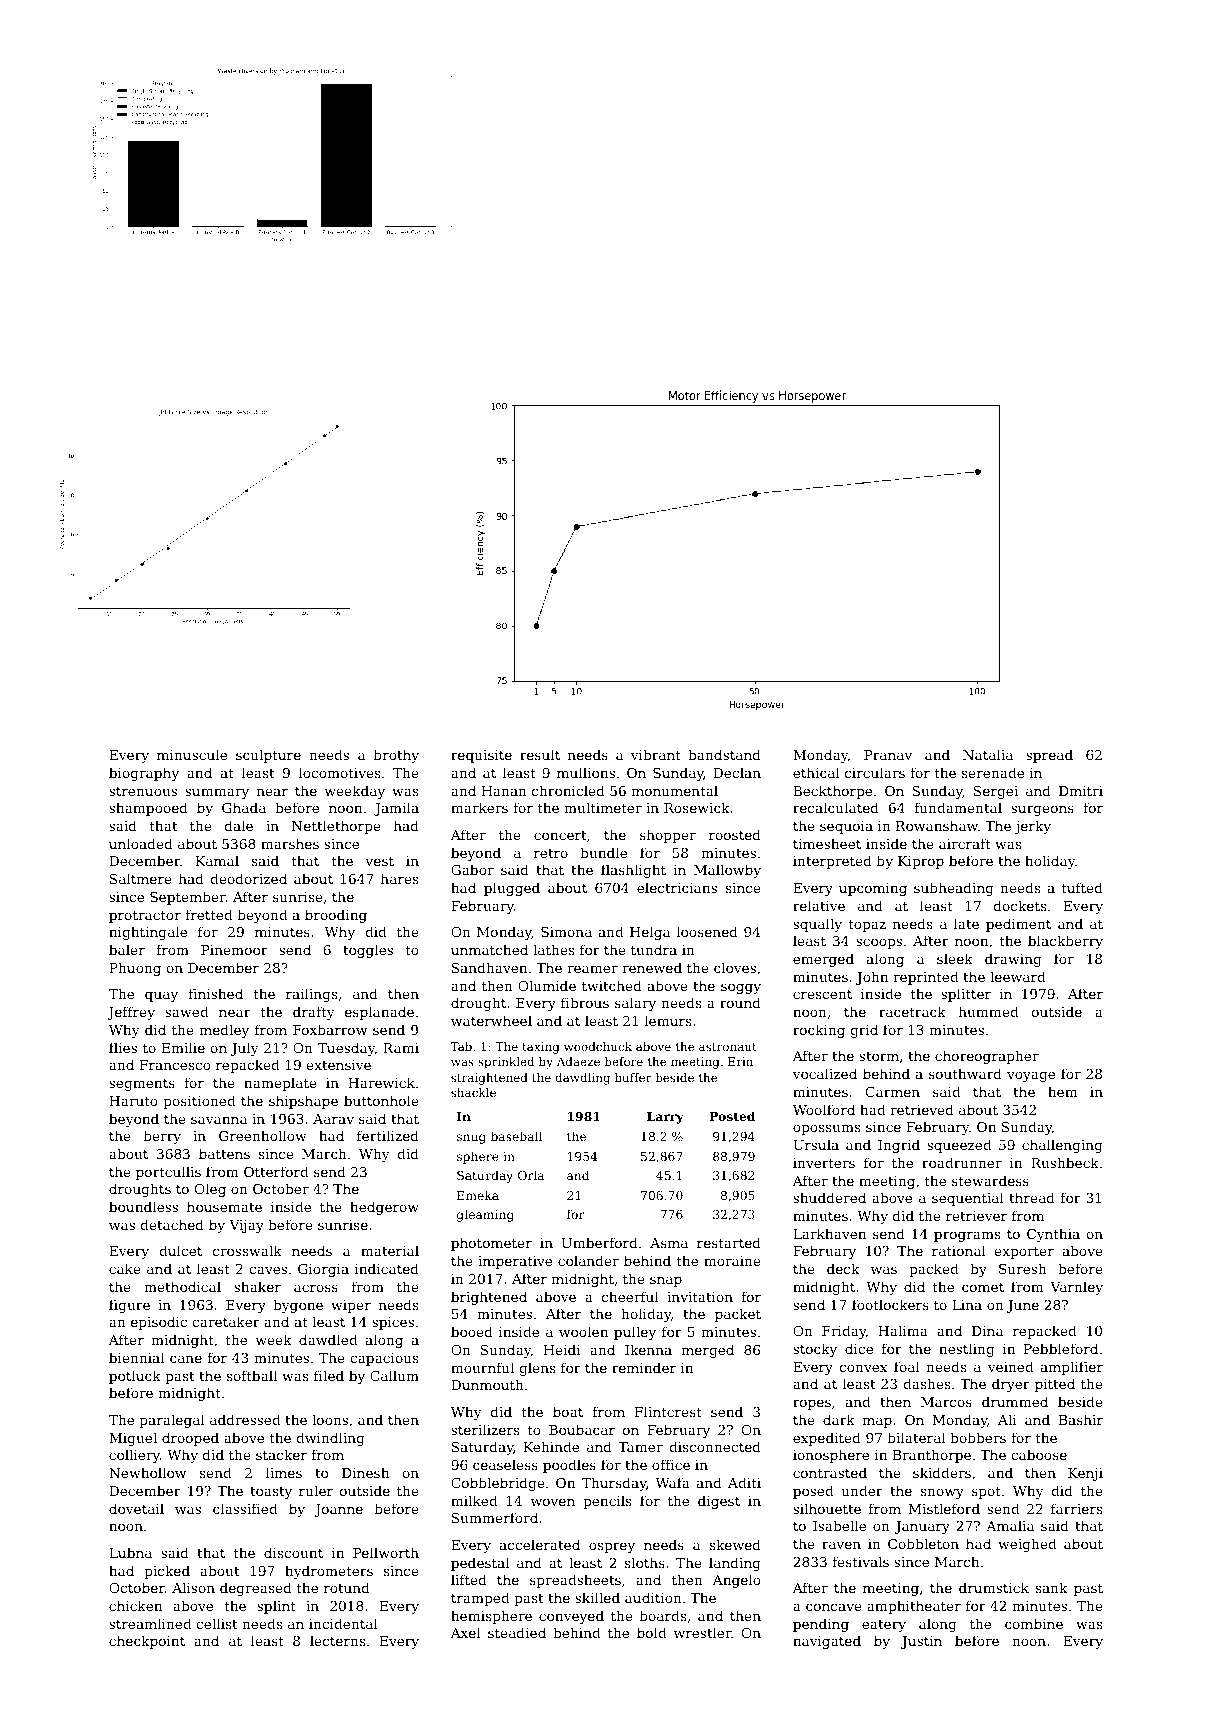 The image size is (1212, 1714). I want to click on bold, so click(652, 1632).
